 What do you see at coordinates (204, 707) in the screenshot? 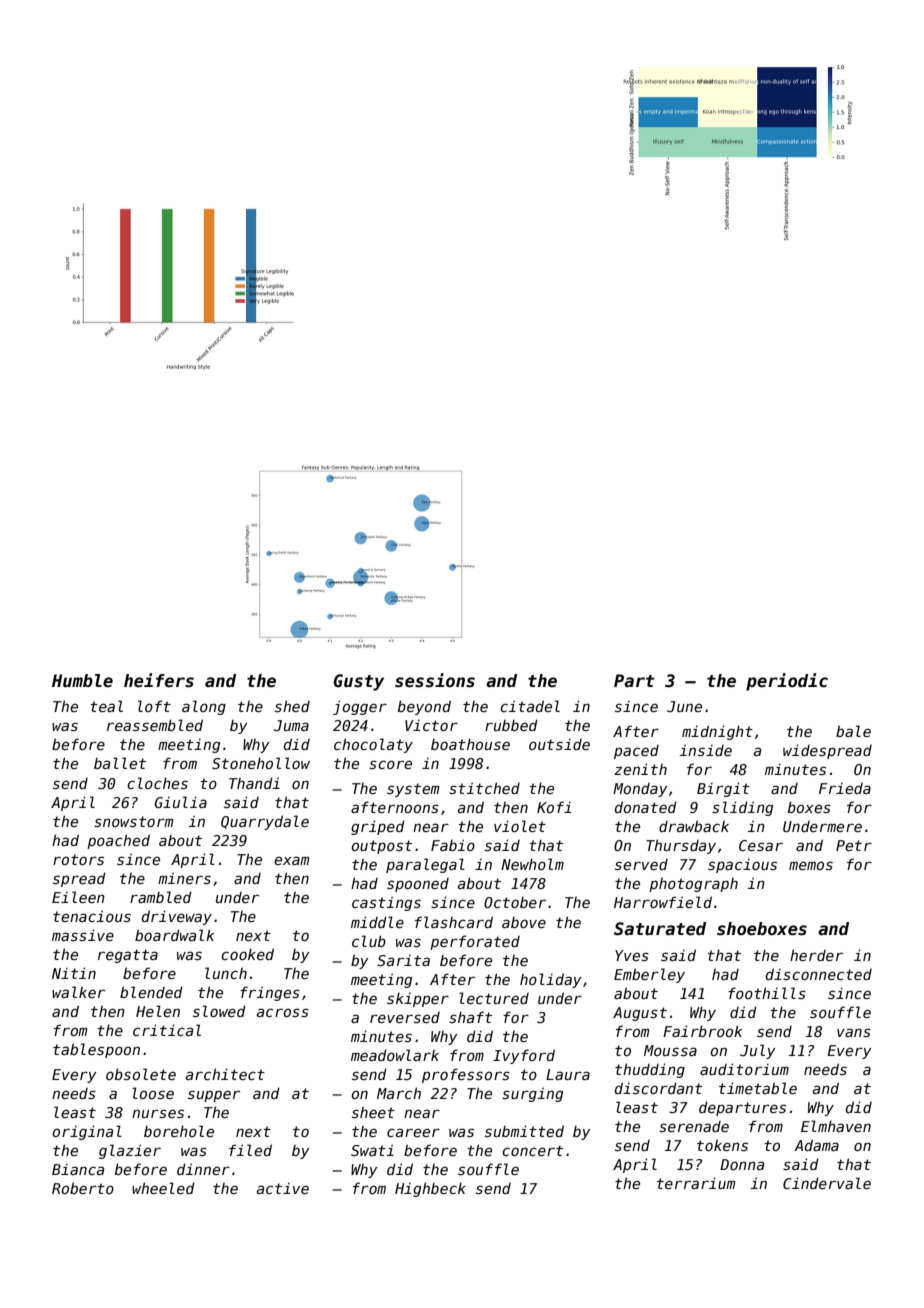
I see `along` at bounding box center [204, 707].
